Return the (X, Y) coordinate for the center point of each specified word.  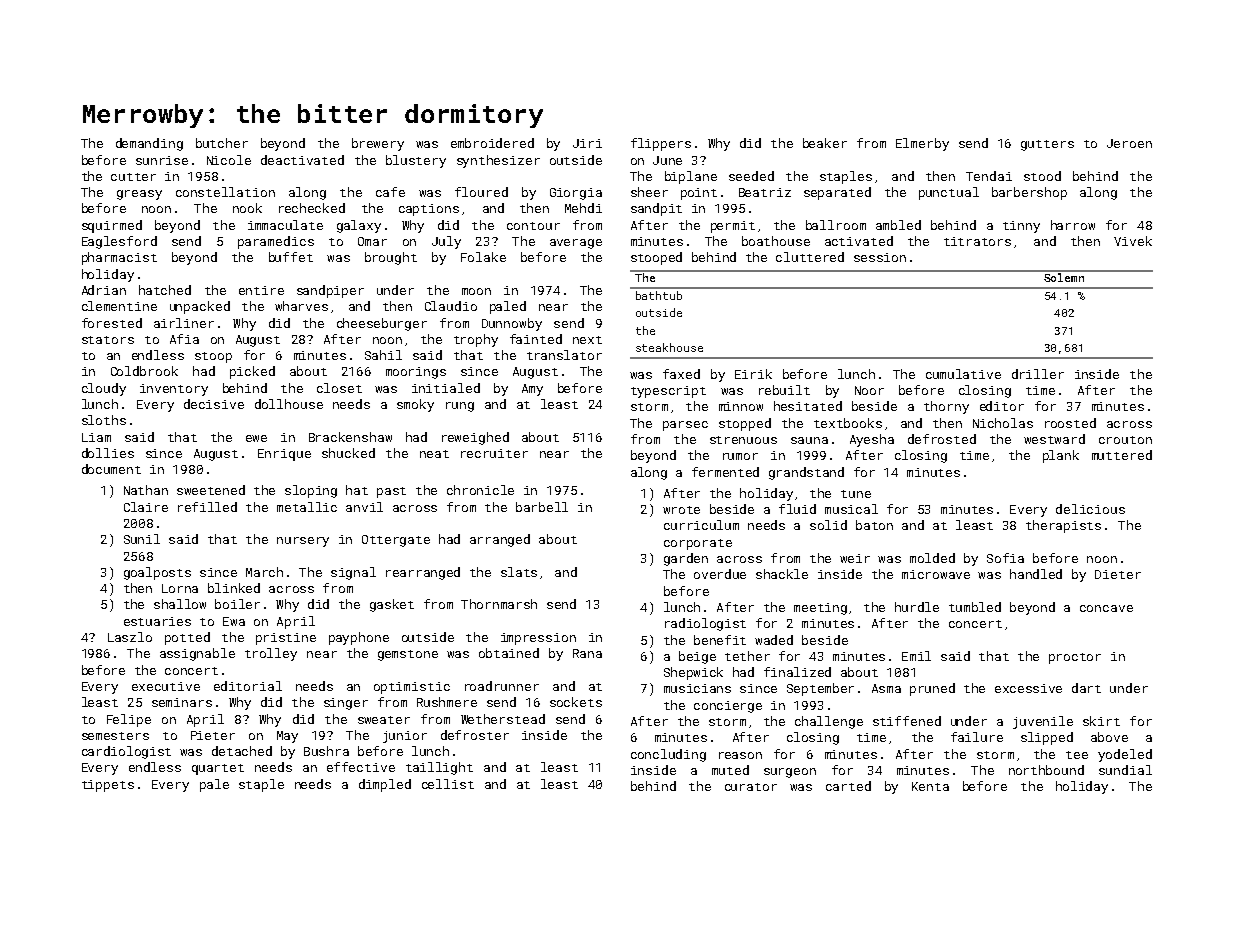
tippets (108, 786)
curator (751, 787)
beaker (825, 143)
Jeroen (1129, 143)
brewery (378, 144)
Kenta (930, 786)
